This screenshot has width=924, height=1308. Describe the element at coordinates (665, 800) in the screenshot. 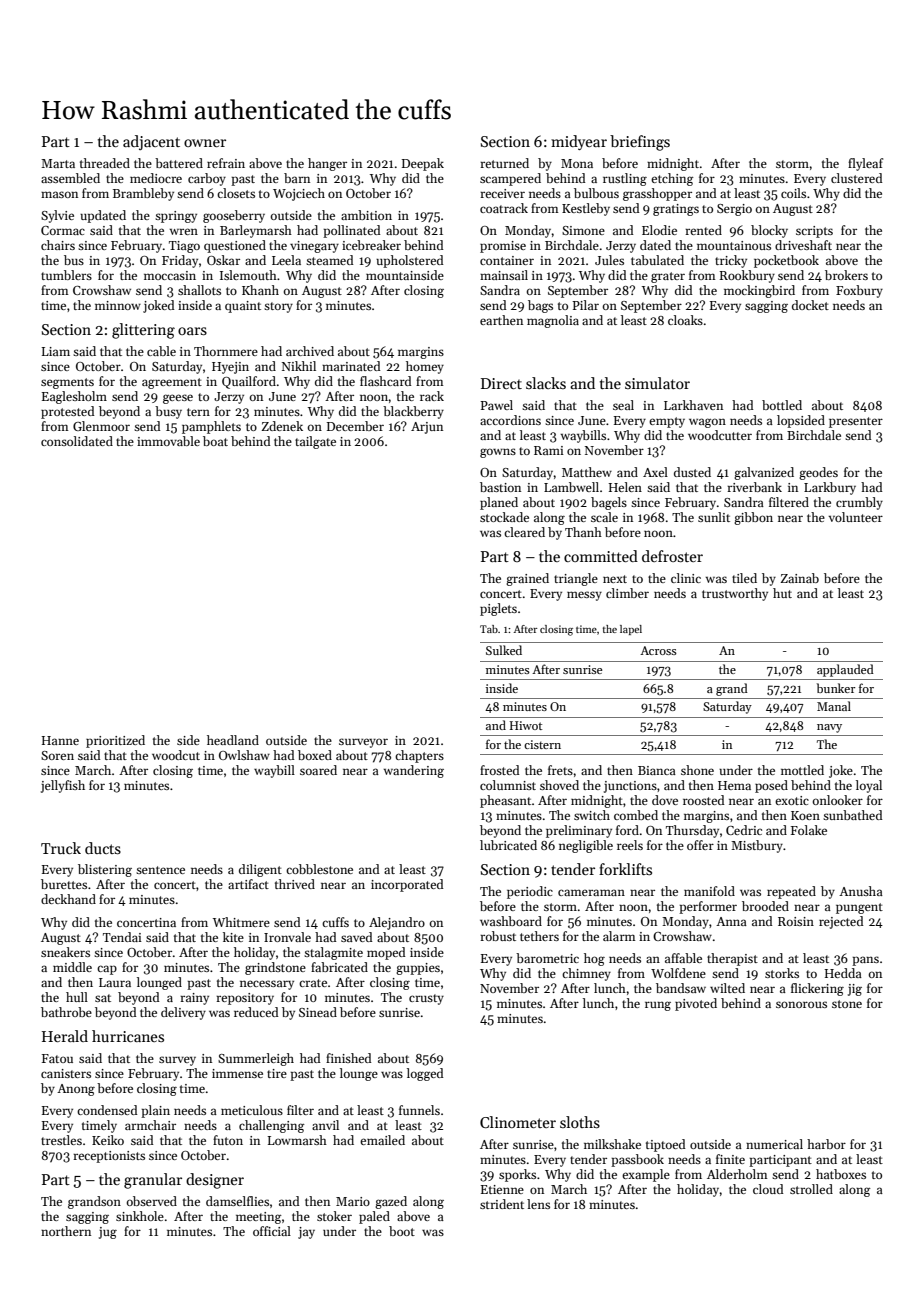

I see `dove` at that location.
